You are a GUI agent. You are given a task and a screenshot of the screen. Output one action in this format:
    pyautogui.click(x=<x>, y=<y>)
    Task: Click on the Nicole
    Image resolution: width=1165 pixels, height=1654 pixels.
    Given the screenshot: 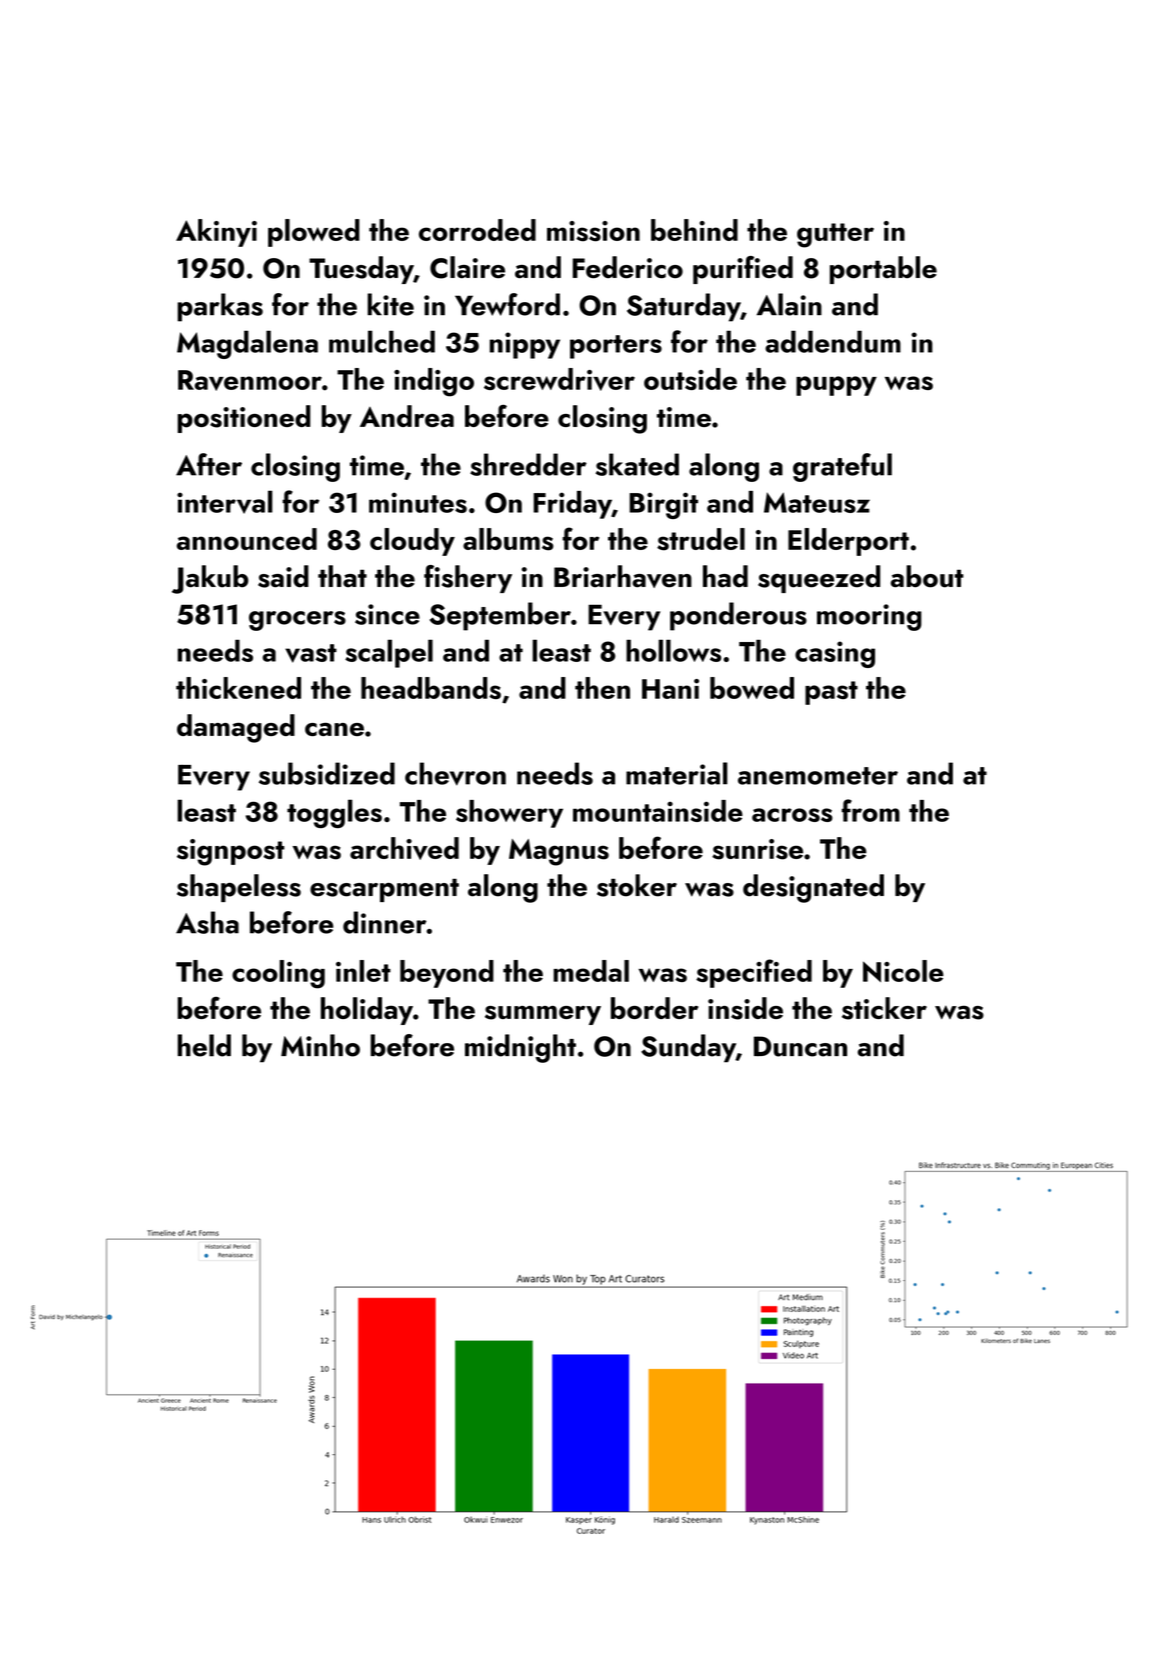 What is the action you would take?
    pyautogui.click(x=903, y=971)
